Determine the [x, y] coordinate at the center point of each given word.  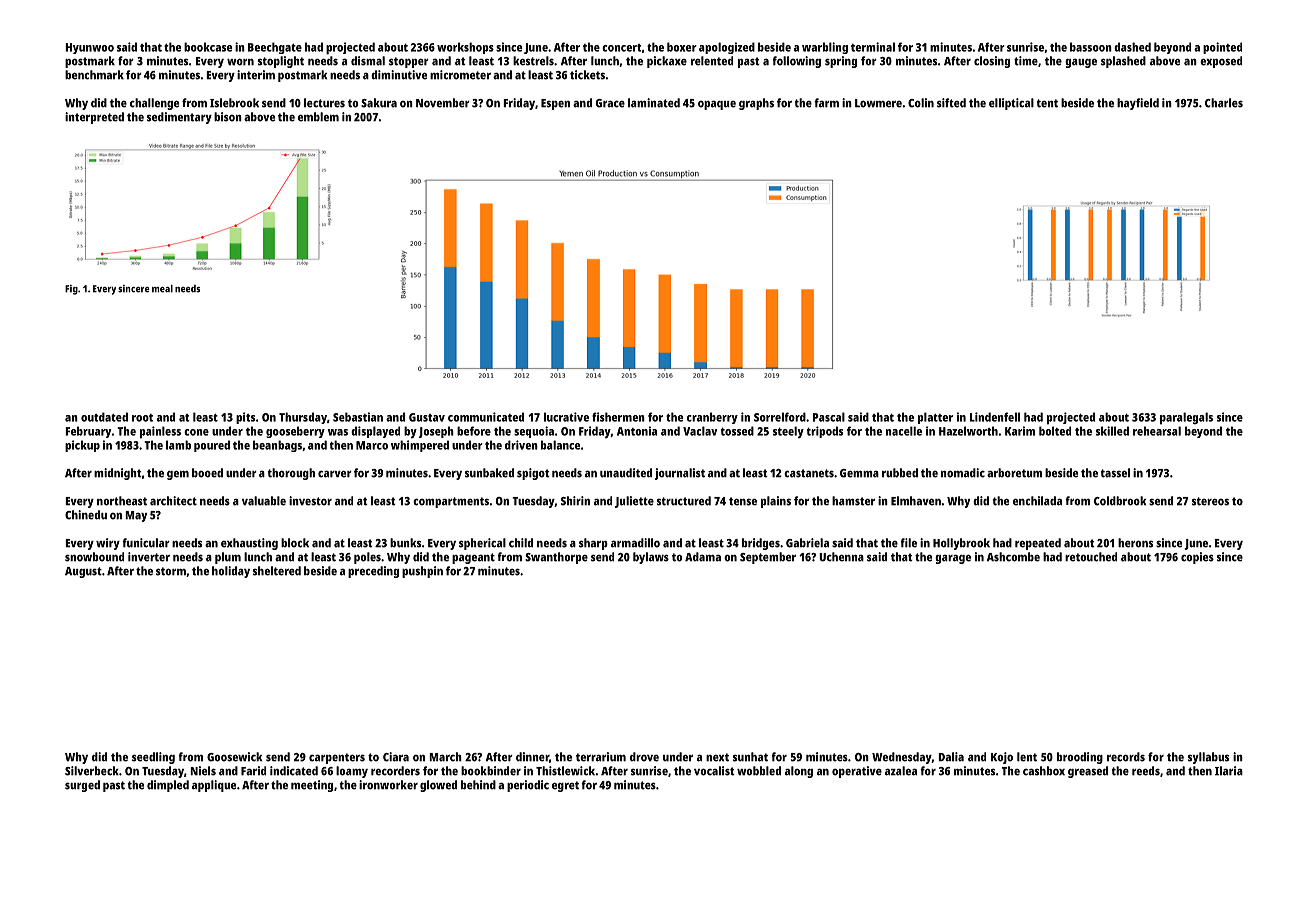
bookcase [208, 47]
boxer [682, 47]
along [799, 772]
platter [935, 418]
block [295, 543]
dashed [1132, 47]
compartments [451, 502]
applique [214, 786]
